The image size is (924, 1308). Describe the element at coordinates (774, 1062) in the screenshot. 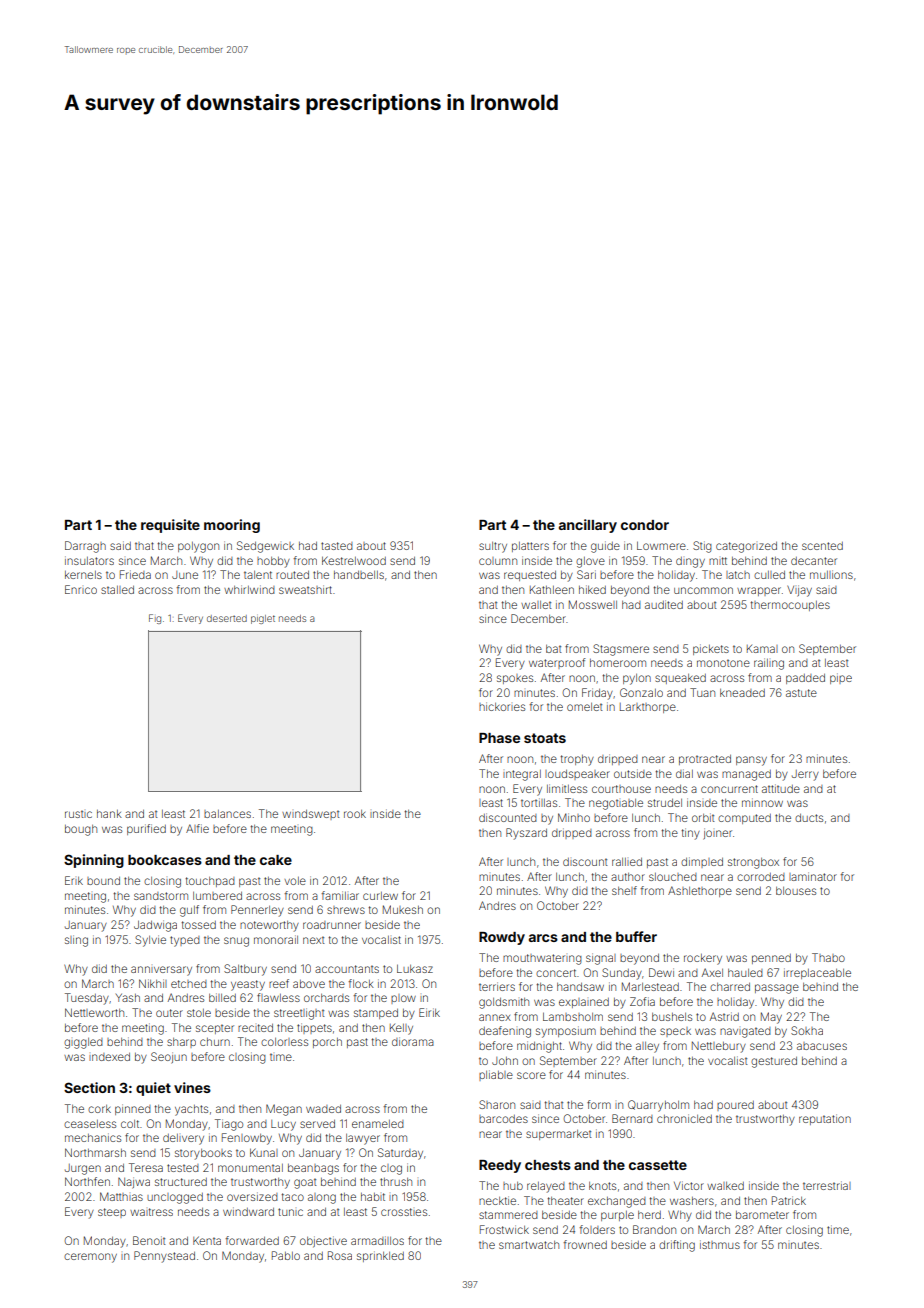

I see `gestured` at that location.
